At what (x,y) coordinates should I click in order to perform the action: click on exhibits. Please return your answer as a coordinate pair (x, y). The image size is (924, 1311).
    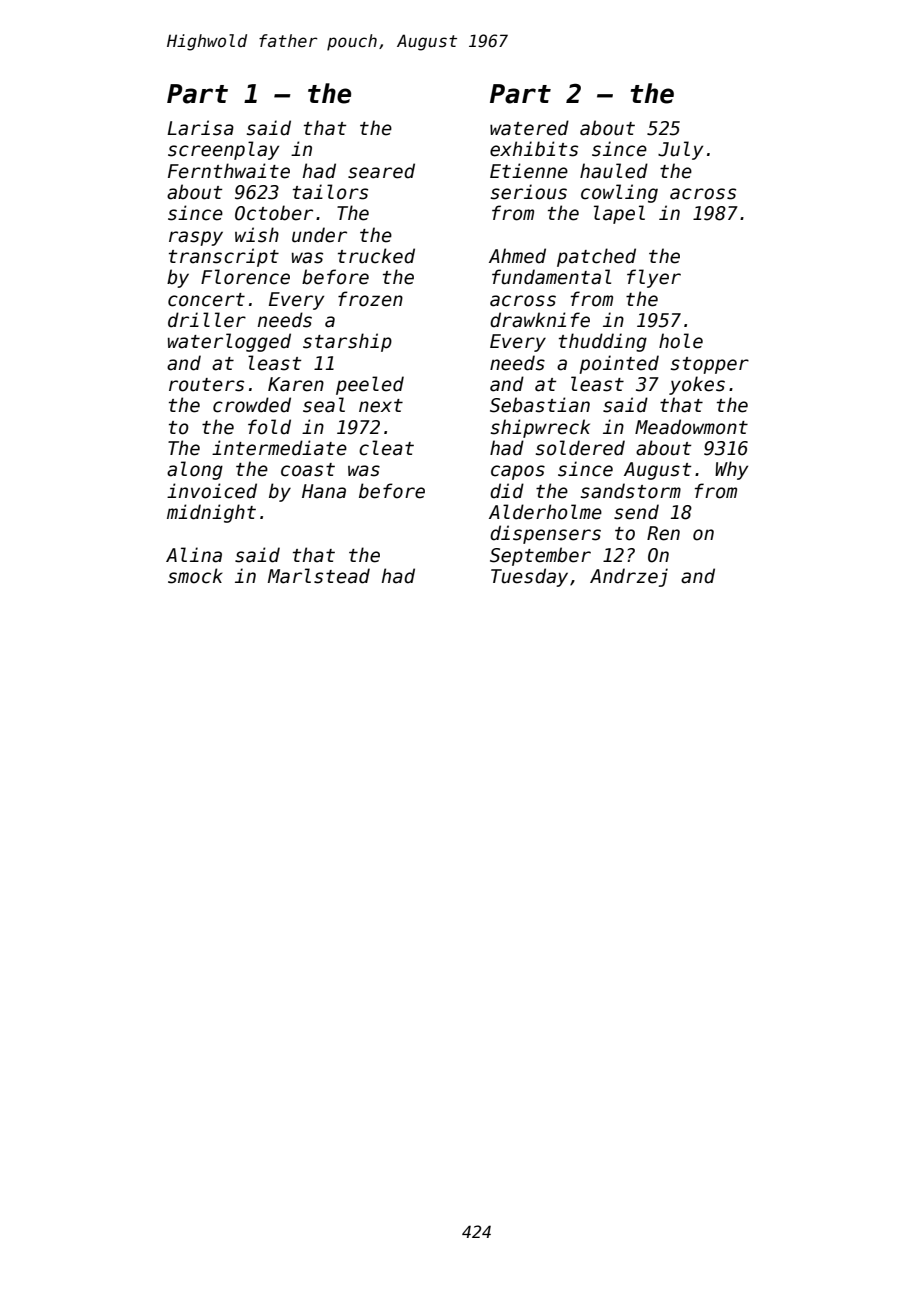
    Looking at the image, I should click on (534, 149).
